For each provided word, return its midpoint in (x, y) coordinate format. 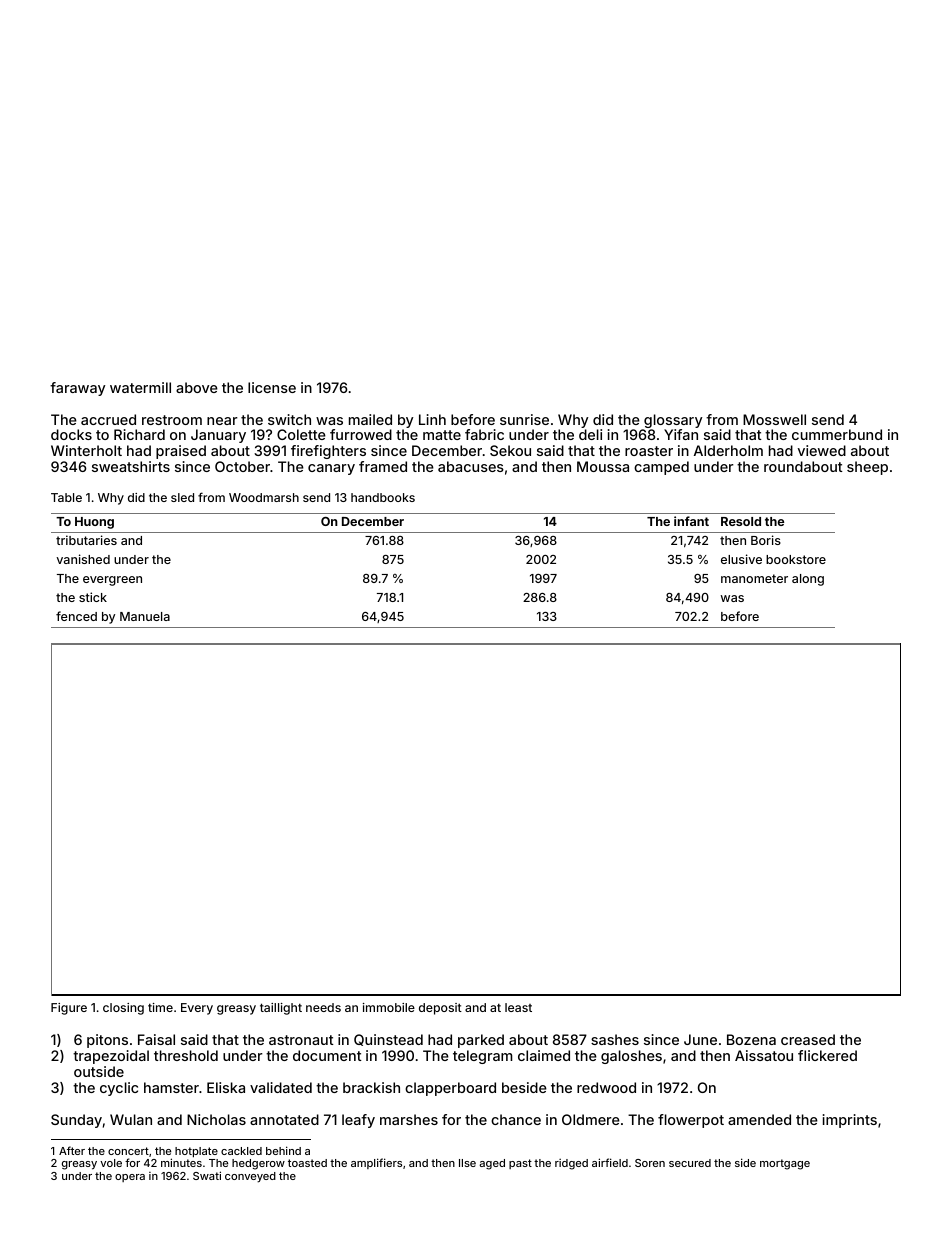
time (160, 1007)
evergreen (112, 581)
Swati (207, 1175)
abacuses (471, 466)
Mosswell (774, 419)
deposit (440, 1009)
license (272, 387)
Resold (741, 521)
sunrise (524, 419)
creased (808, 1039)
